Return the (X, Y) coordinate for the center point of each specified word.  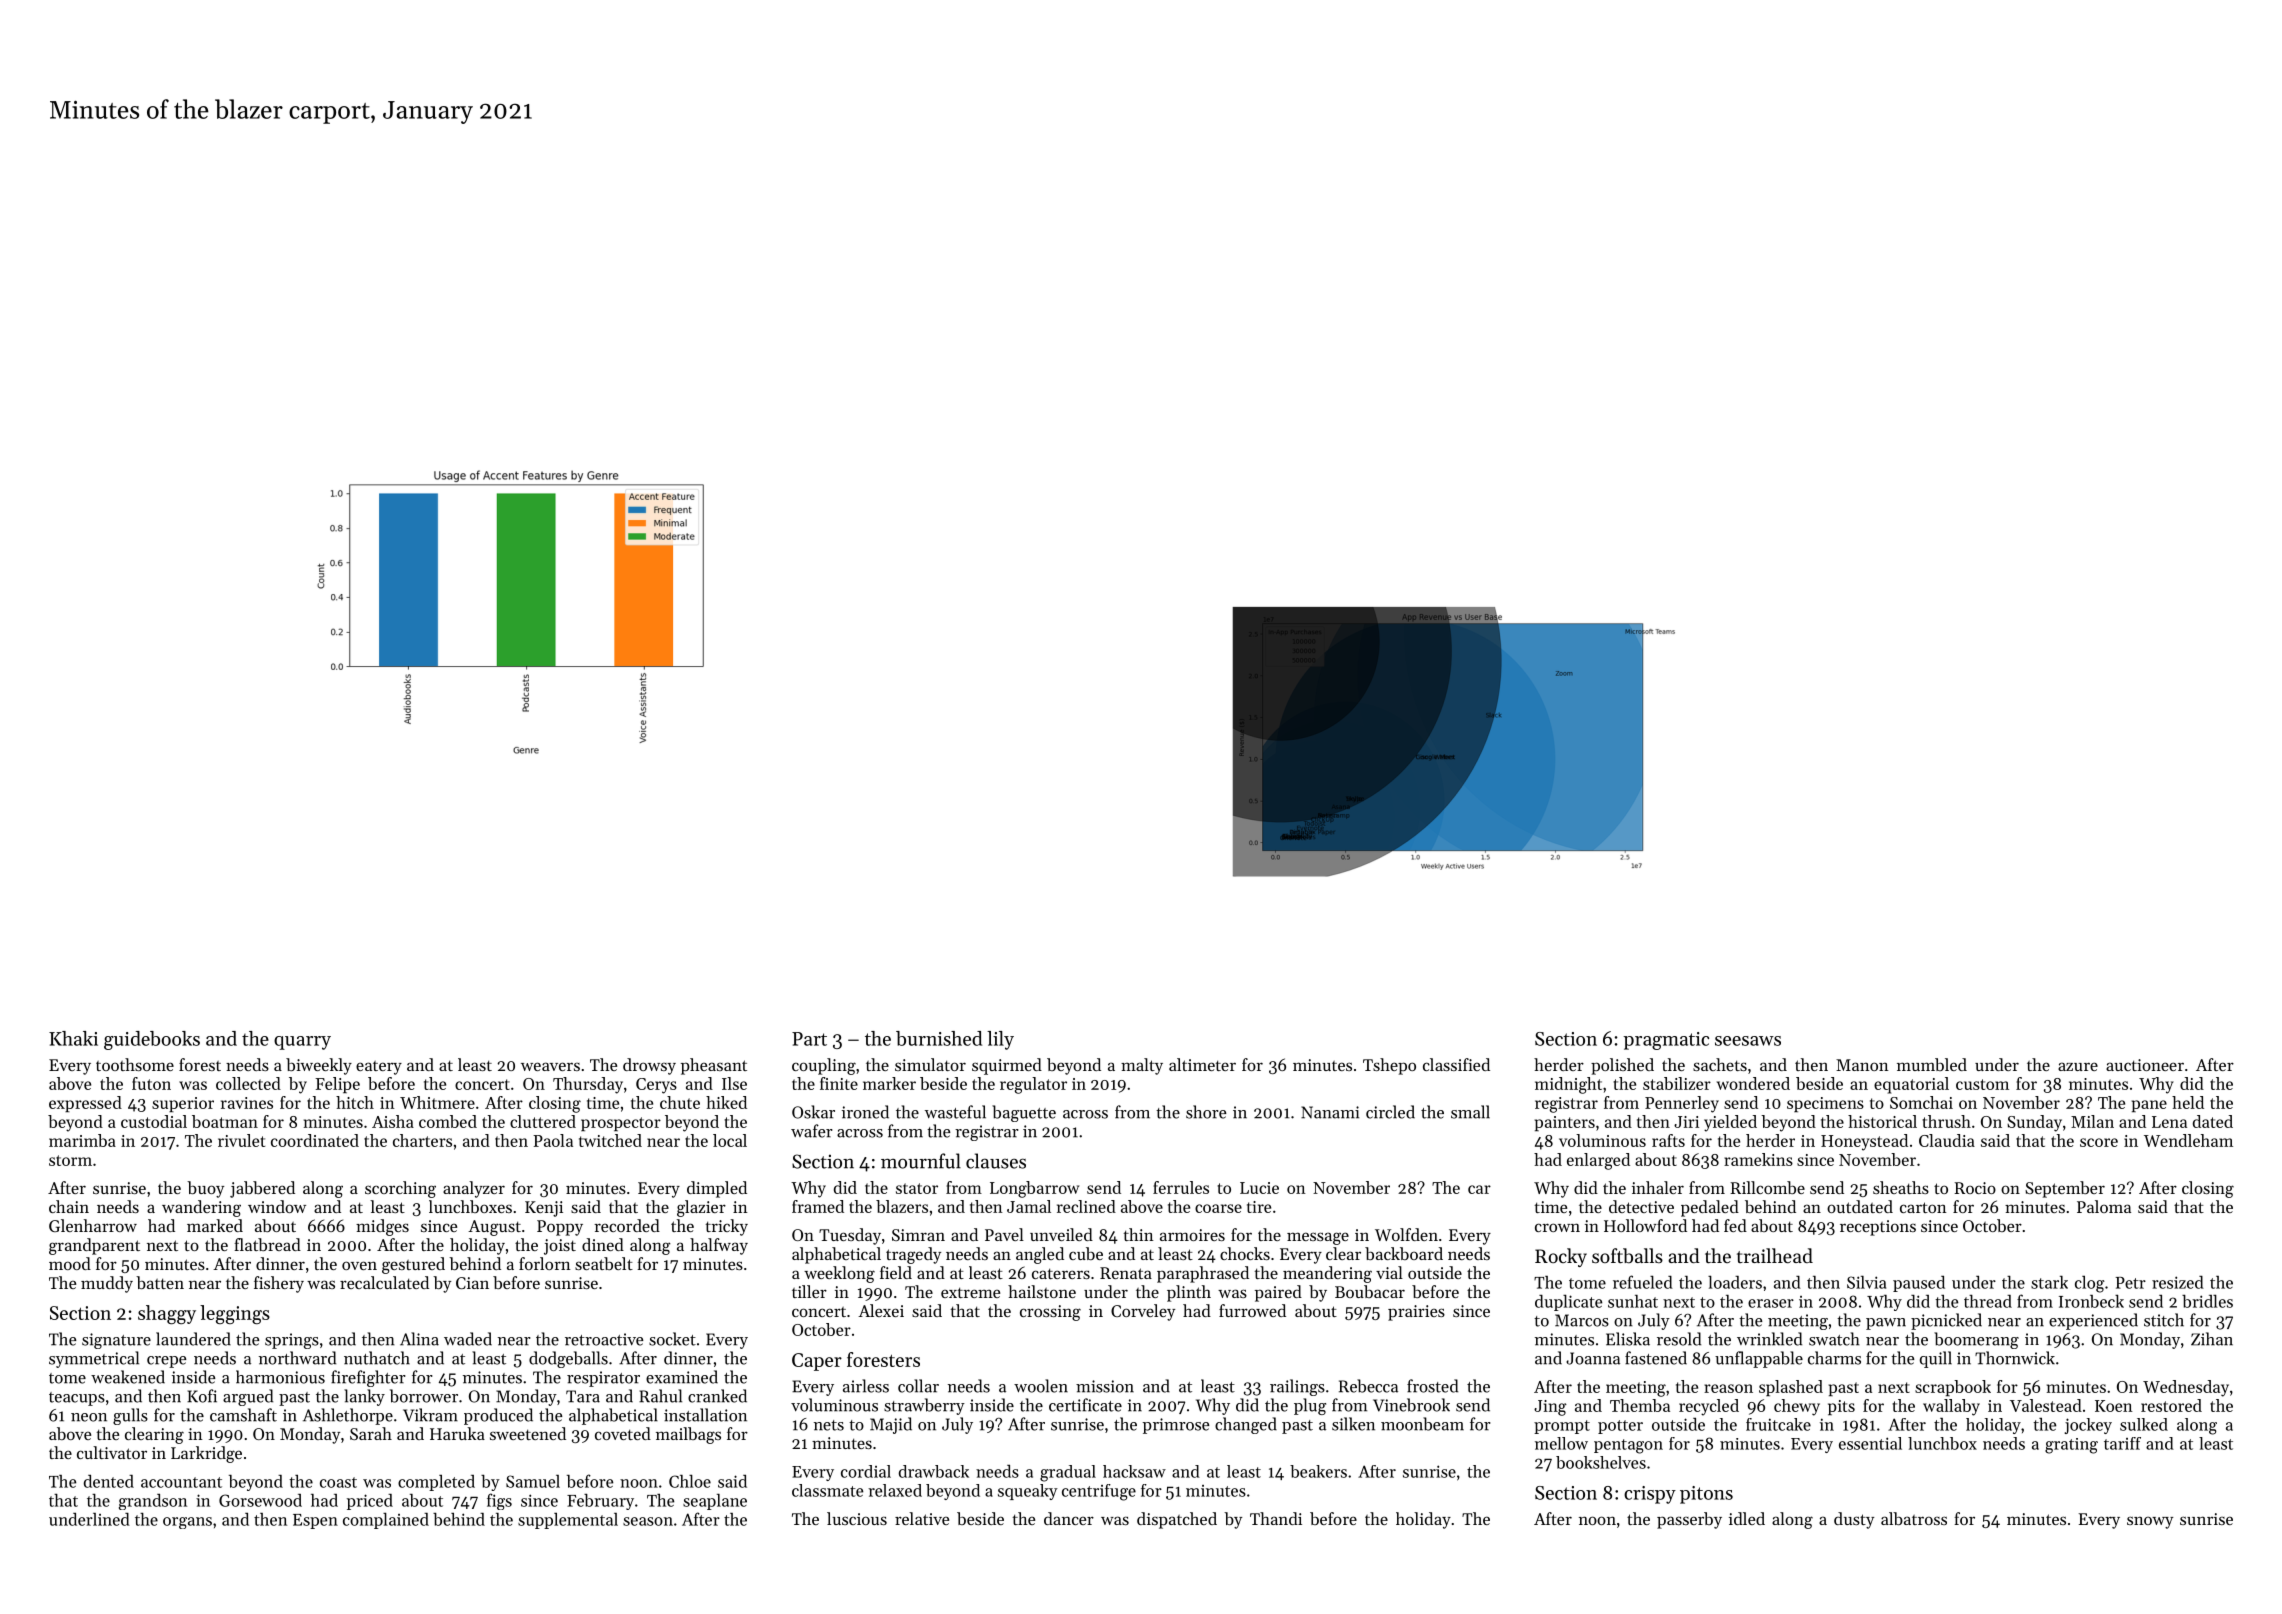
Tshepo (1389, 1066)
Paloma (2104, 1206)
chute (680, 1102)
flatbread (267, 1244)
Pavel (1004, 1234)
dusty (1854, 1520)
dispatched (1177, 1520)
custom (1982, 1084)
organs (187, 1523)
